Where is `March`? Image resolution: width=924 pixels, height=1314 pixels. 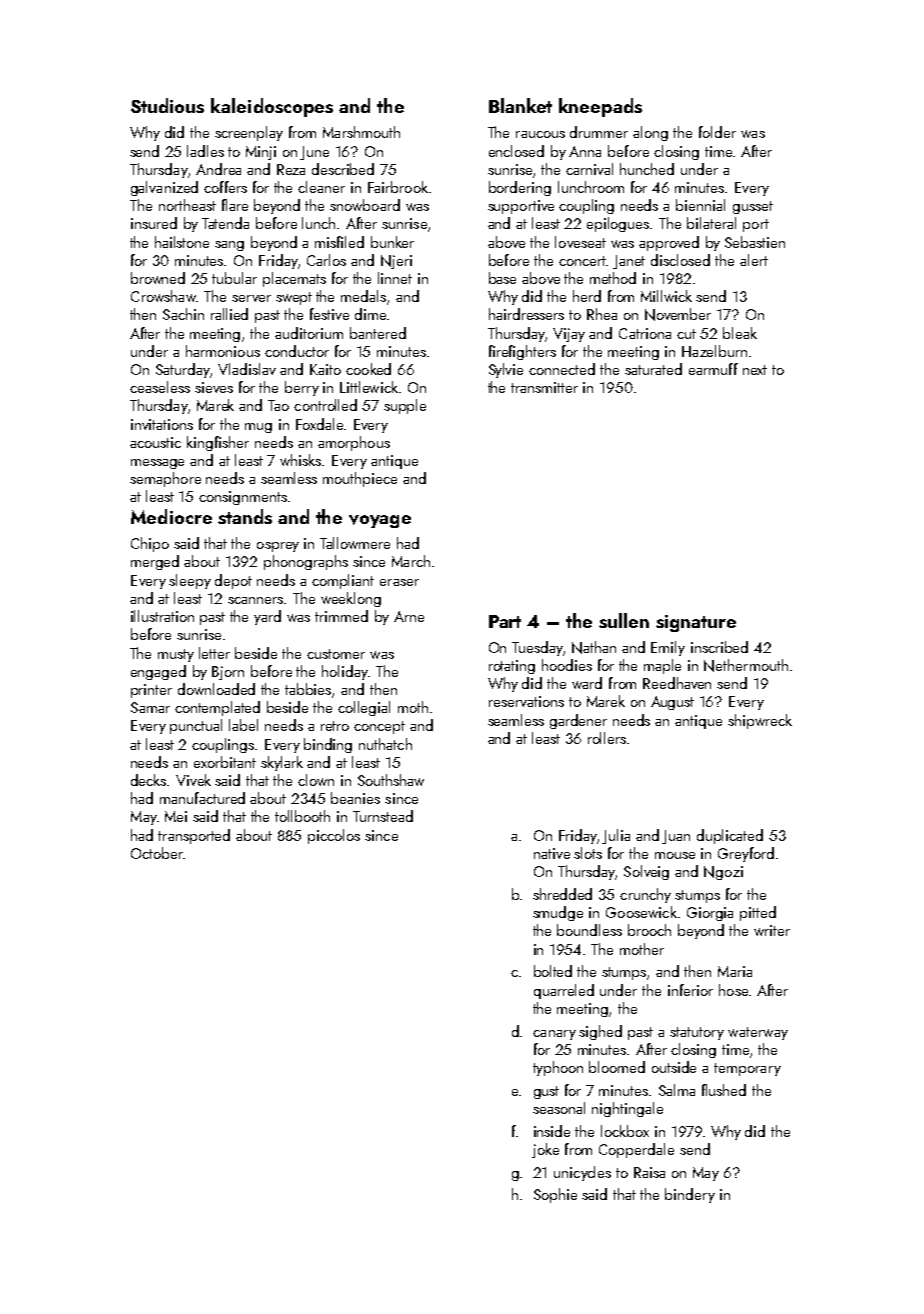 March is located at coordinates (411, 561).
